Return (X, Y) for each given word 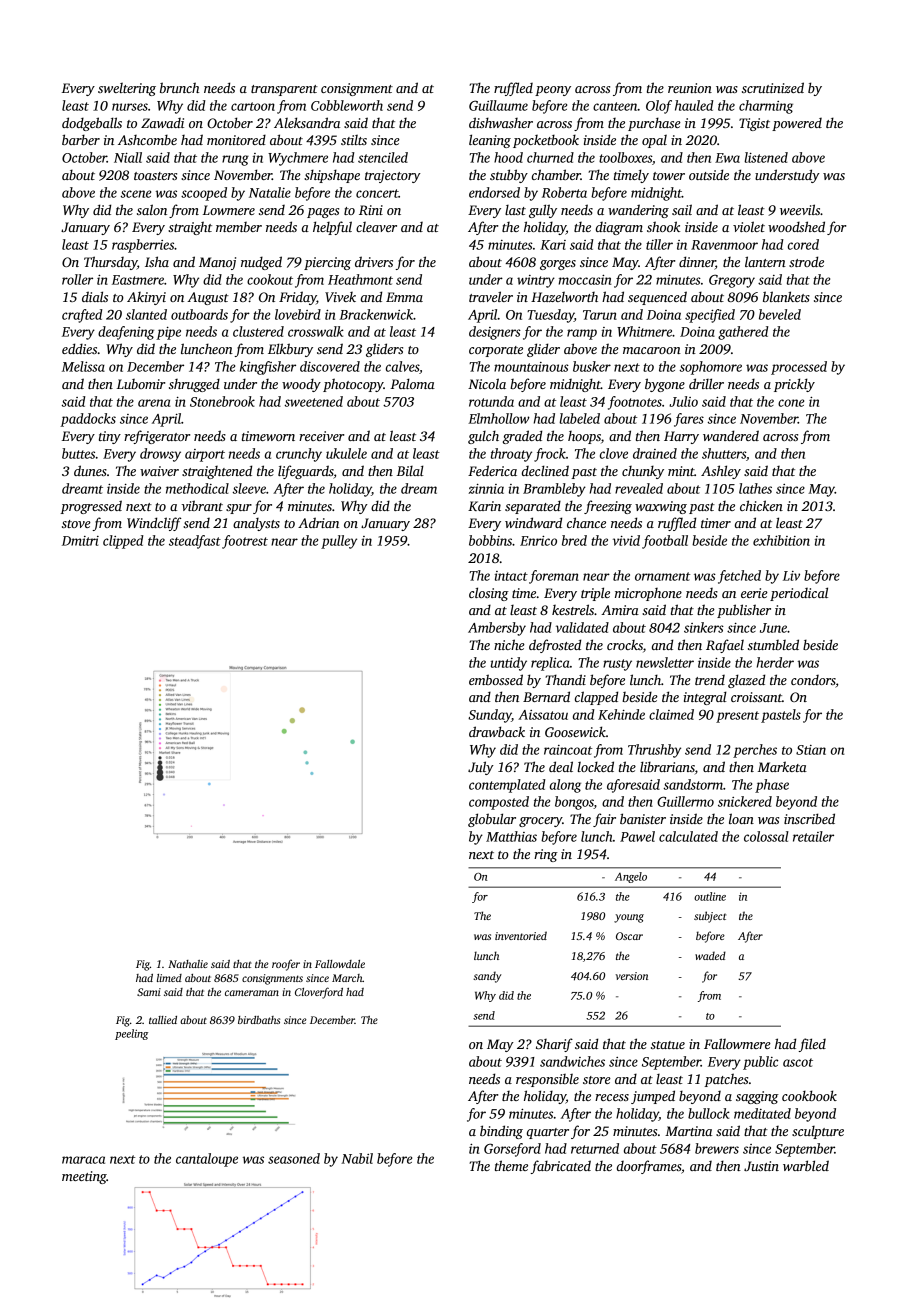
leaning (490, 141)
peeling (131, 1034)
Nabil (357, 1158)
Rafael (725, 646)
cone (791, 403)
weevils (800, 209)
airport (205, 455)
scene (136, 194)
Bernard (546, 696)
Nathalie (188, 964)
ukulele (346, 453)
